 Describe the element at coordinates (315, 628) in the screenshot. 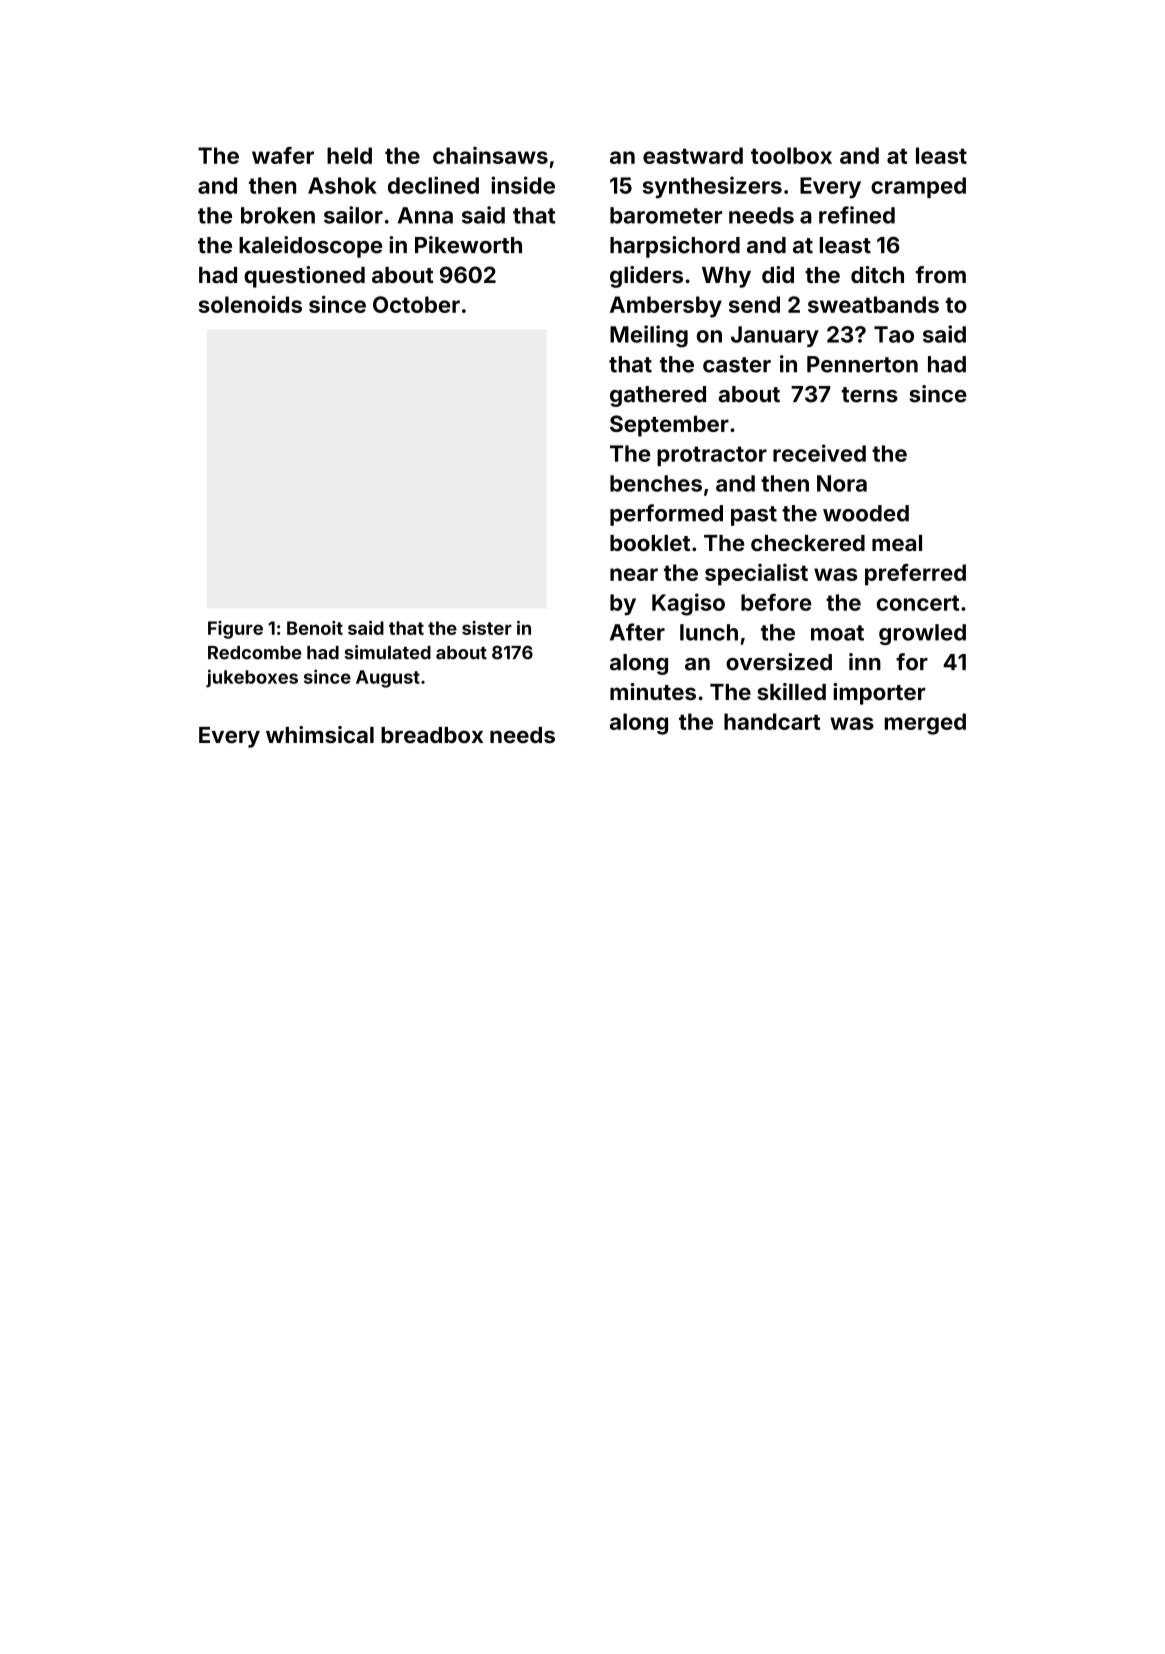

I see `Benoit` at that location.
